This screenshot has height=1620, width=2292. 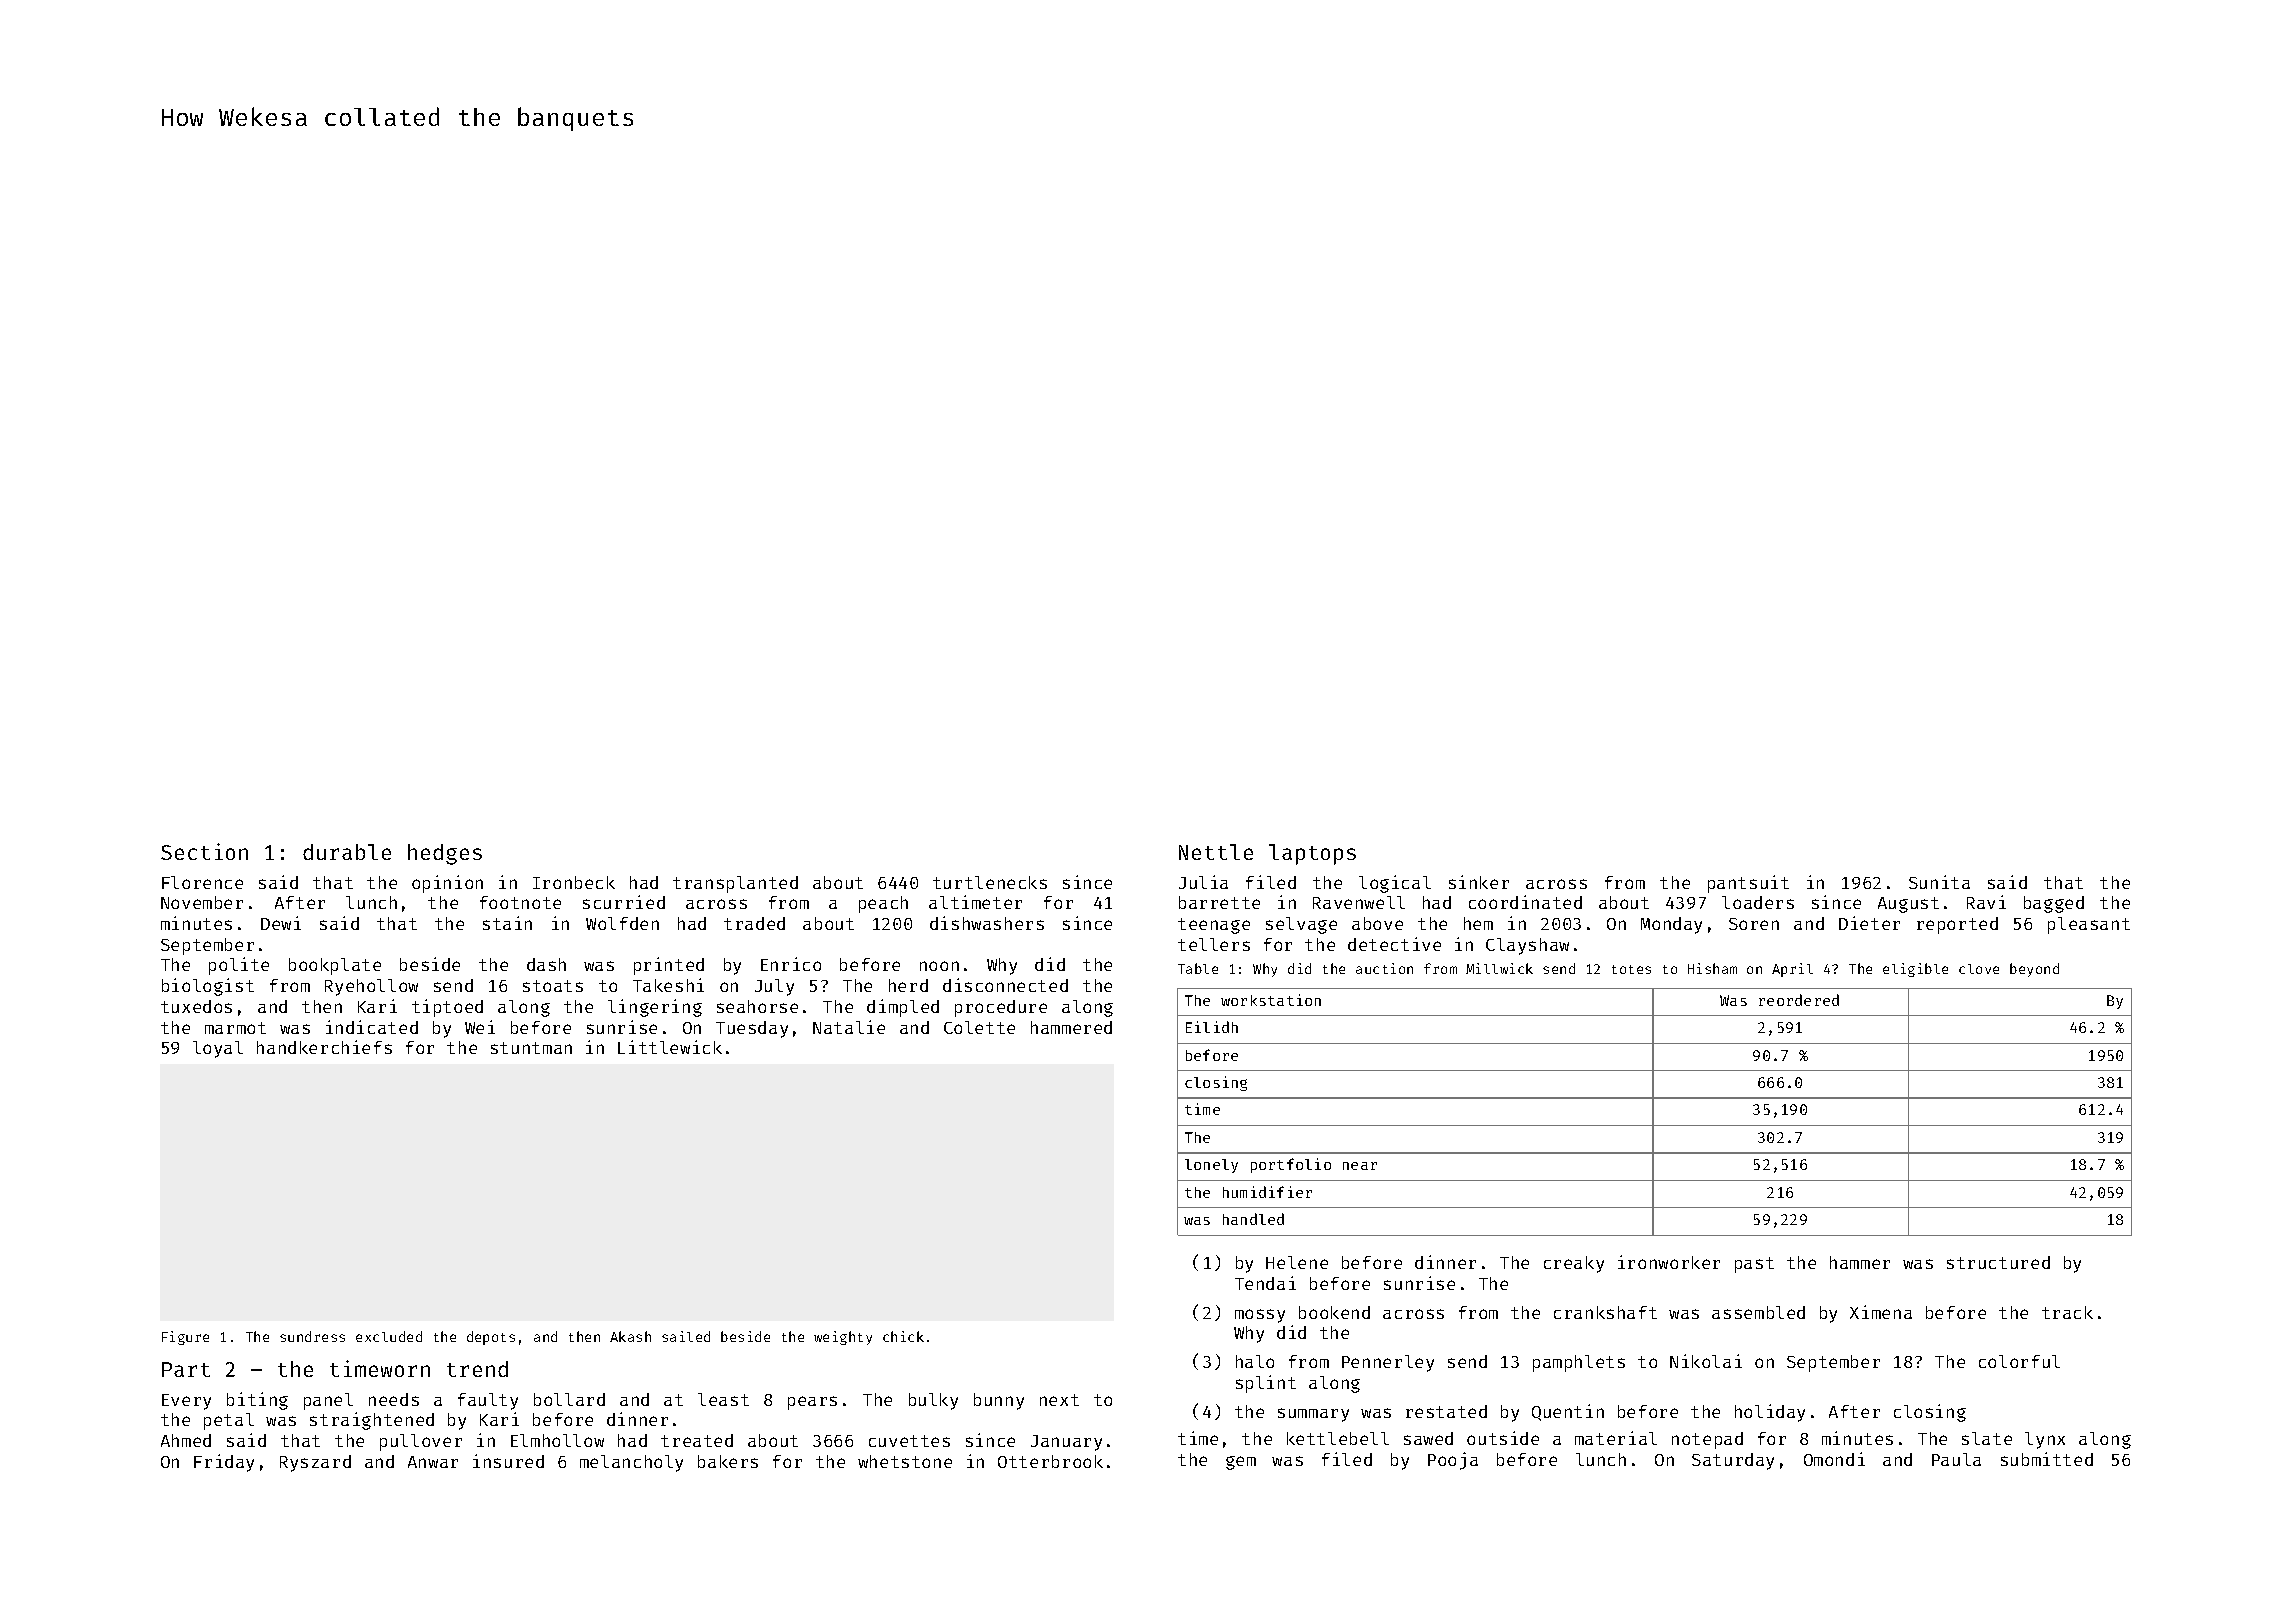 What do you see at coordinates (1271, 1000) in the screenshot?
I see `workstation` at bounding box center [1271, 1000].
